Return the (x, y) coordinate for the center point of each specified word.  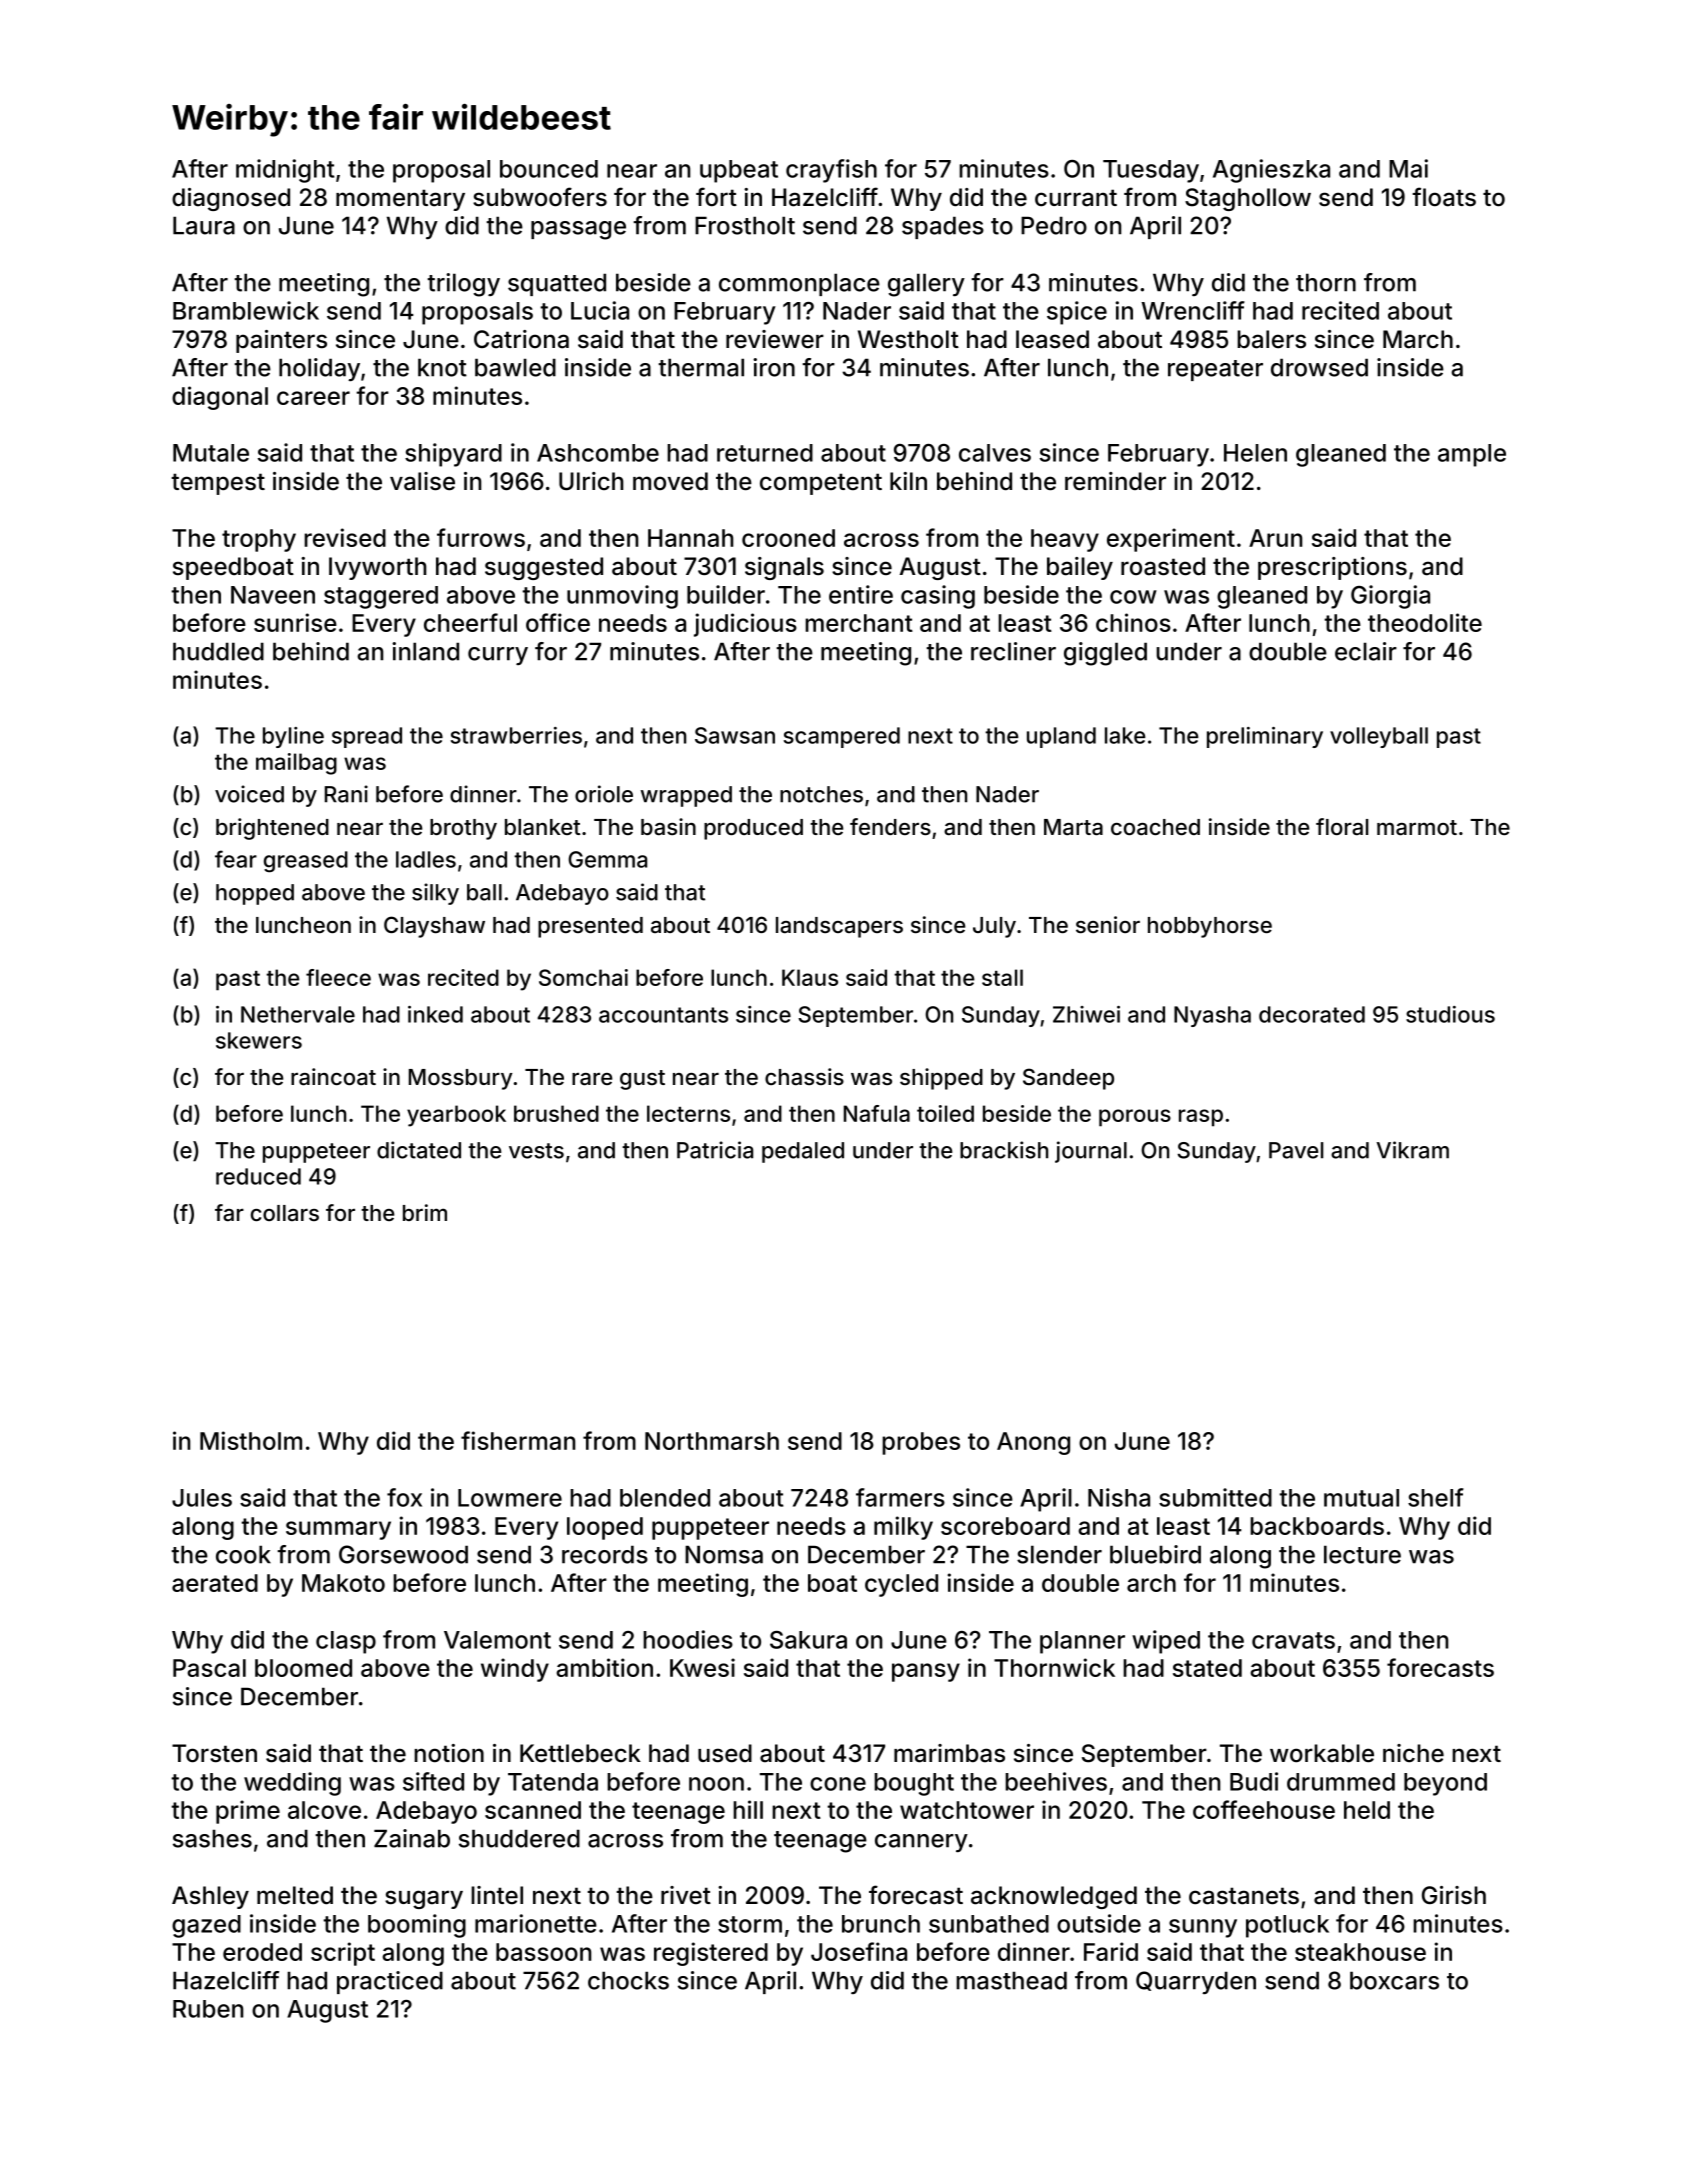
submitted (1215, 1497)
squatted (557, 284)
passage (578, 230)
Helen (1255, 453)
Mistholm (251, 1440)
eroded (262, 1952)
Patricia (715, 1150)
